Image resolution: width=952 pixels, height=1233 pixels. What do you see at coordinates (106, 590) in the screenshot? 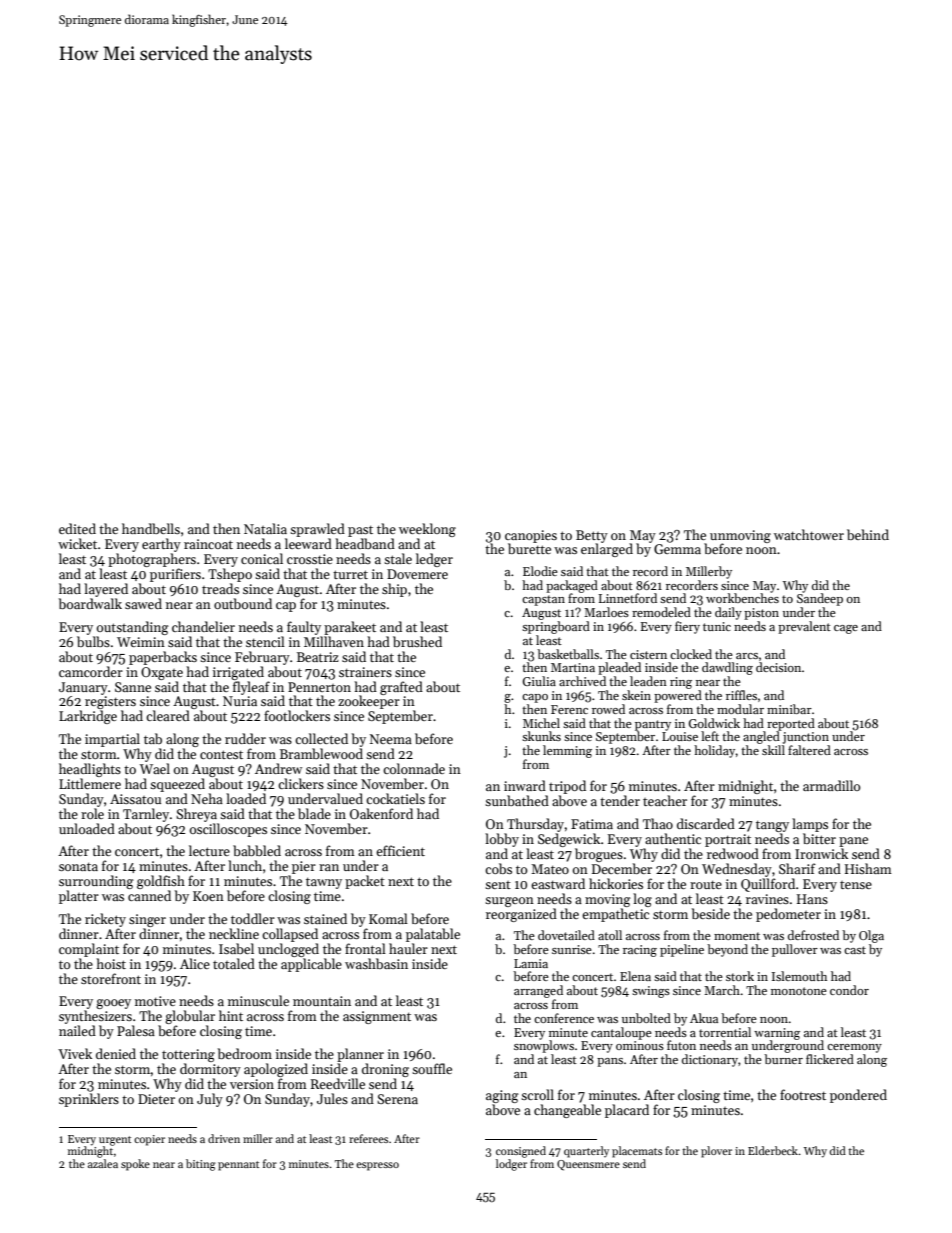
I see `layered` at bounding box center [106, 590].
